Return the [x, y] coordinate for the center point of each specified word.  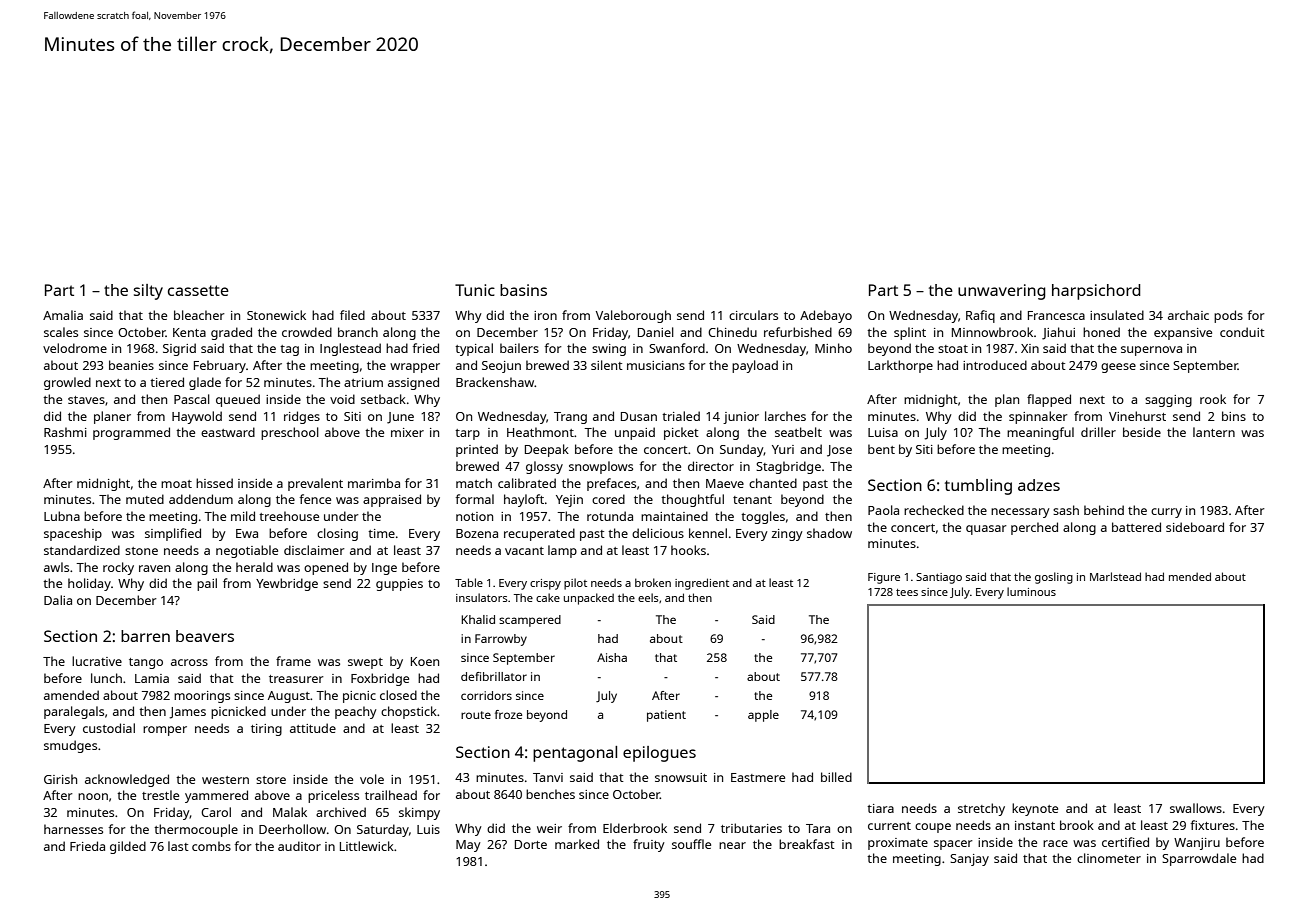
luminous [1031, 591]
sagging [1168, 401]
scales [61, 332]
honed [1101, 332]
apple [763, 716]
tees [907, 592]
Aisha [612, 657]
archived [341, 812]
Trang [570, 418]
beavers [205, 636]
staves [86, 400]
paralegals [74, 712]
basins [523, 290]
